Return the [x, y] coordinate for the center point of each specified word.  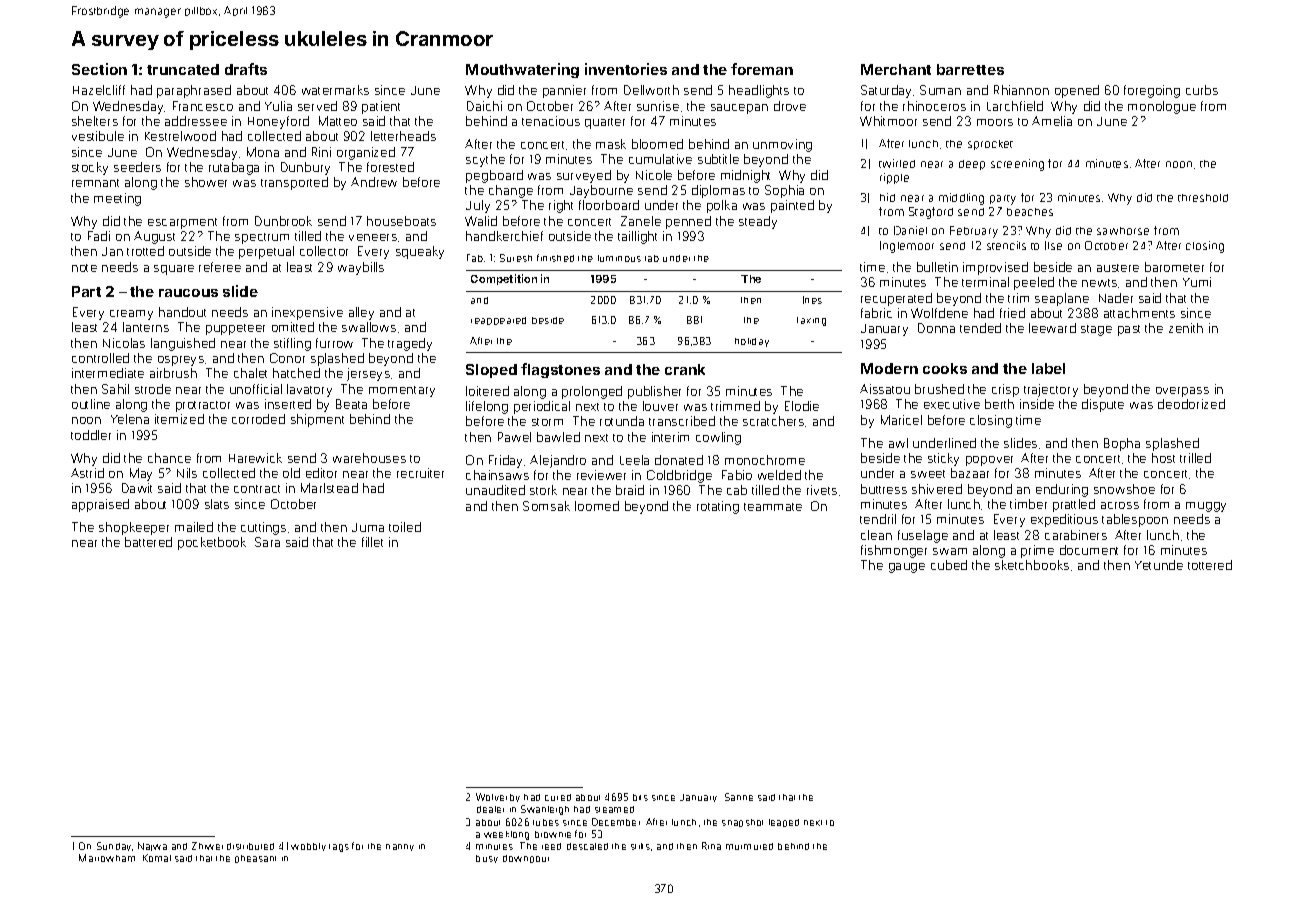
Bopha [1122, 444]
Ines [812, 300]
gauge [907, 568]
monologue [1162, 107]
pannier [564, 91]
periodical [542, 407]
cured [558, 797]
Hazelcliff [99, 90]
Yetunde [1159, 565]
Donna [936, 328]
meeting [117, 199]
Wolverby [498, 797]
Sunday [114, 846]
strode [153, 389]
